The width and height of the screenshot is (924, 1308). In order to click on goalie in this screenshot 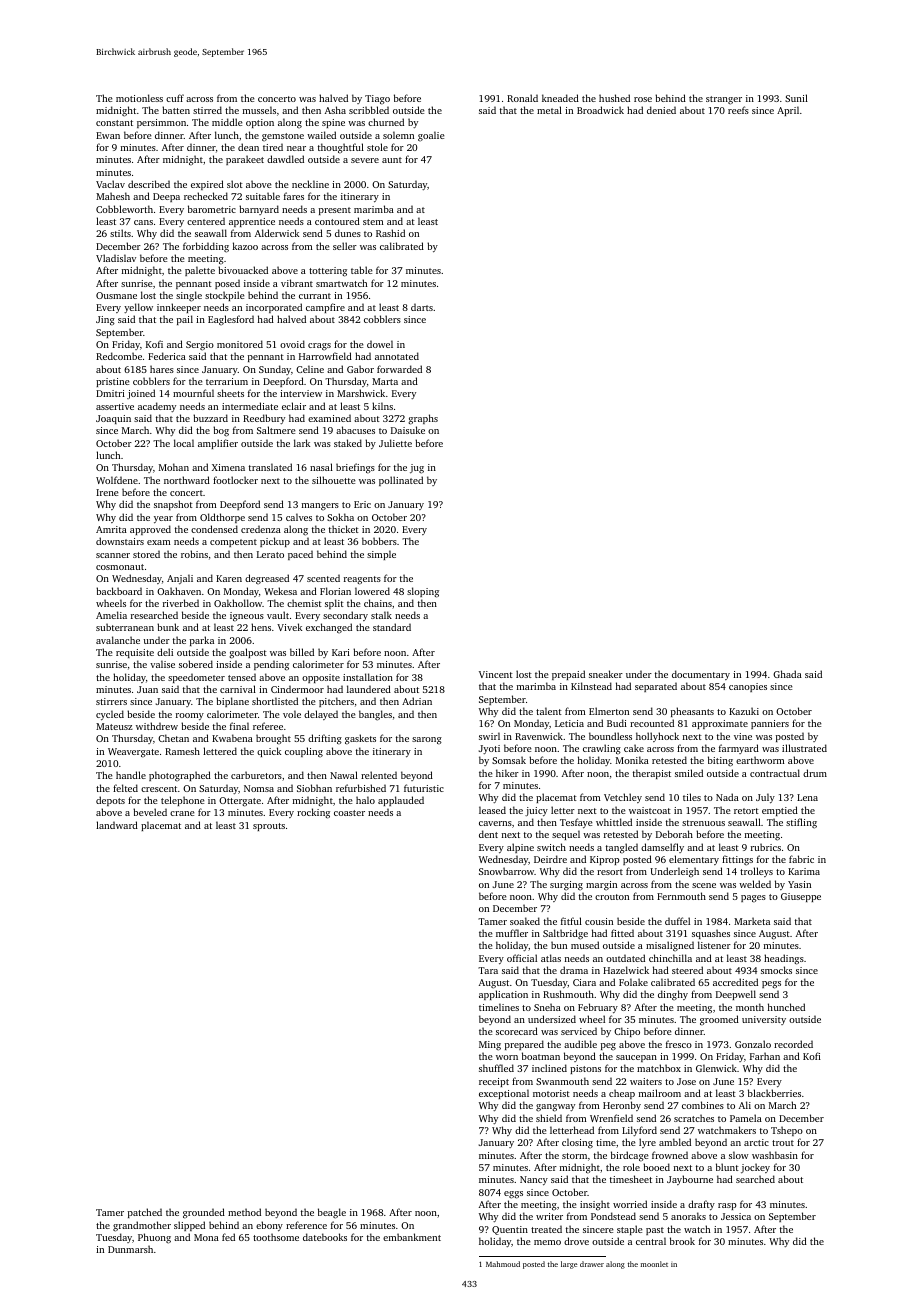, I will do `click(431, 136)`.
